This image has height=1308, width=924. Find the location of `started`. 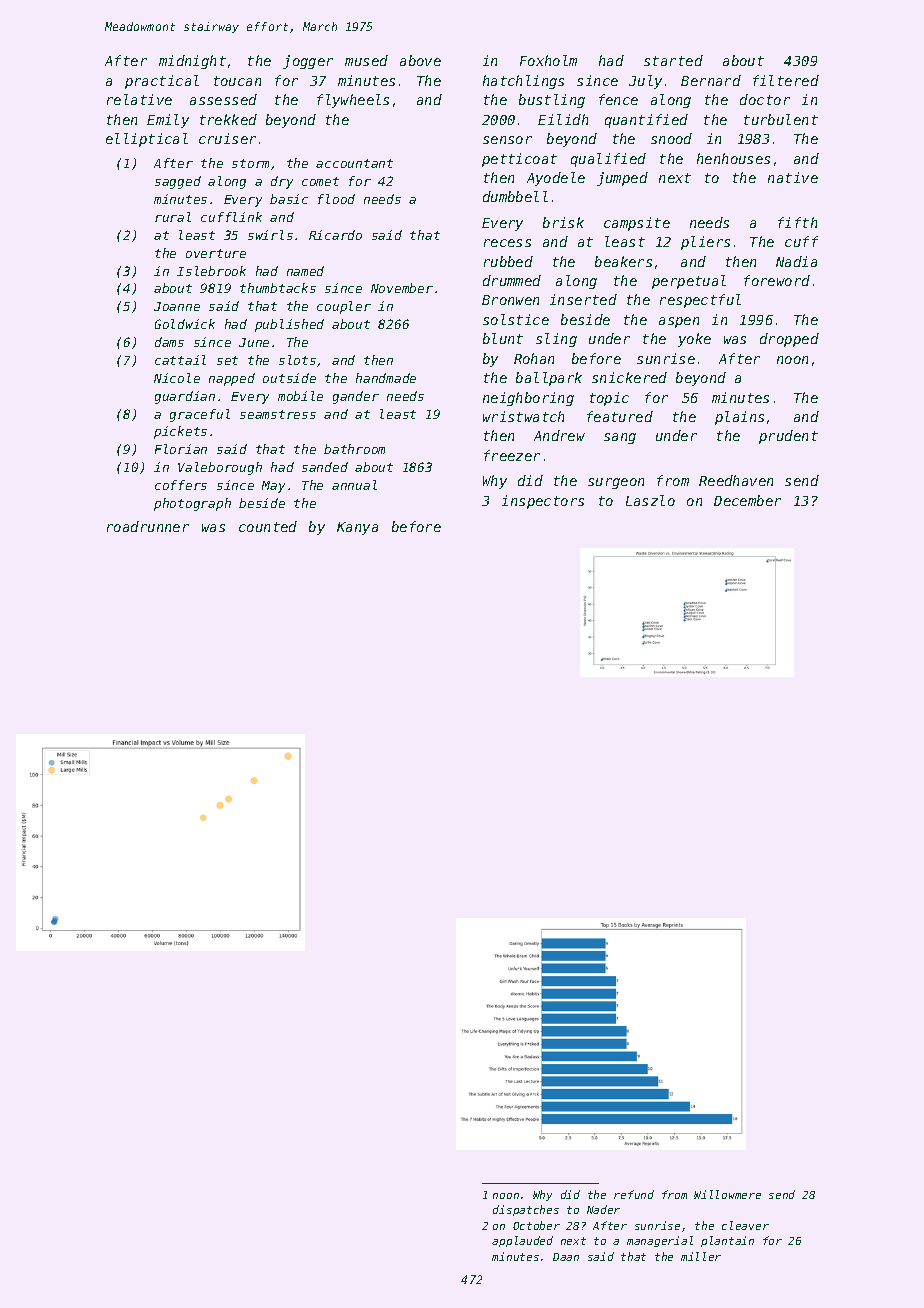

started is located at coordinates (673, 60).
